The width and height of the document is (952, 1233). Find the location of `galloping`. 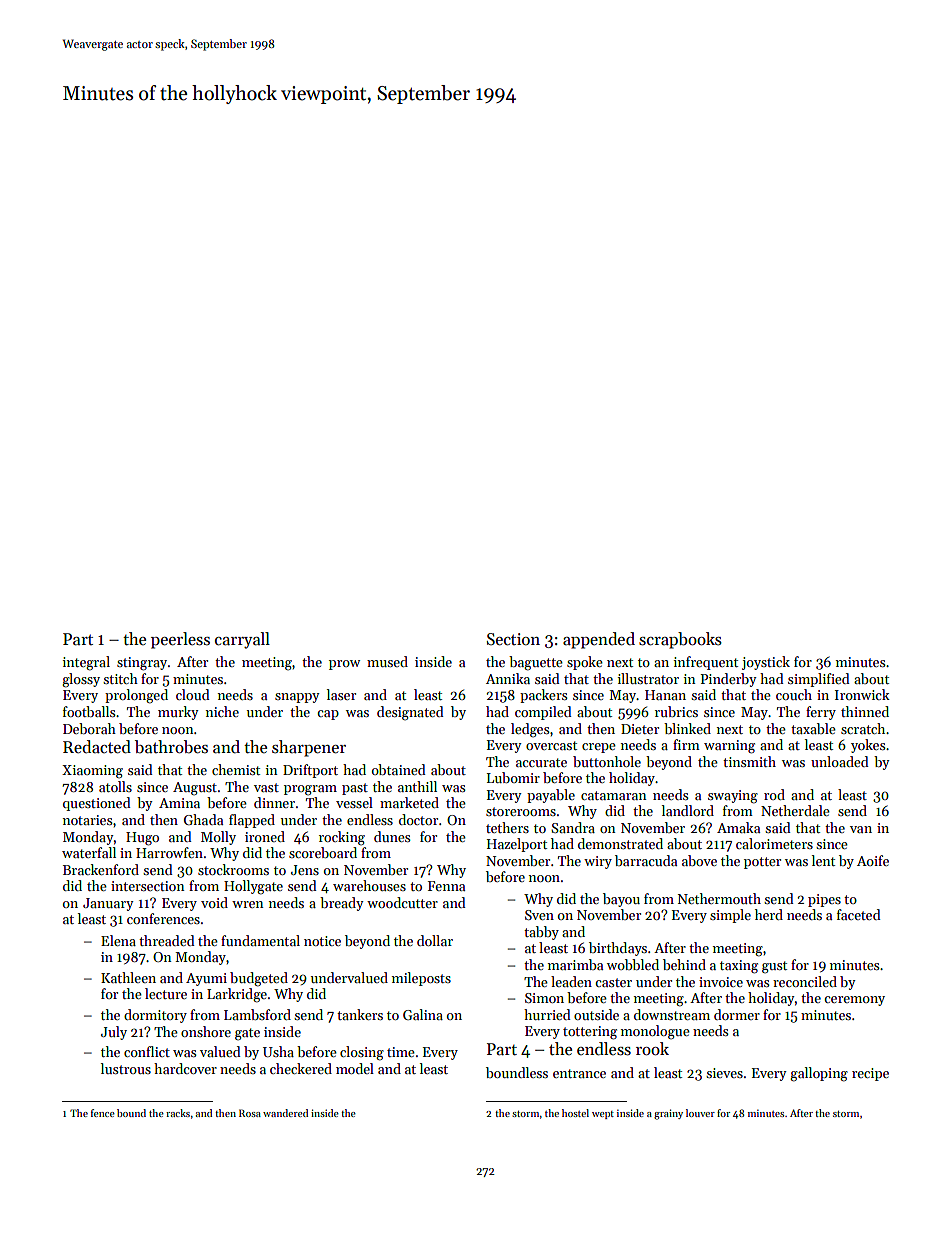

galloping is located at coordinates (819, 1074).
